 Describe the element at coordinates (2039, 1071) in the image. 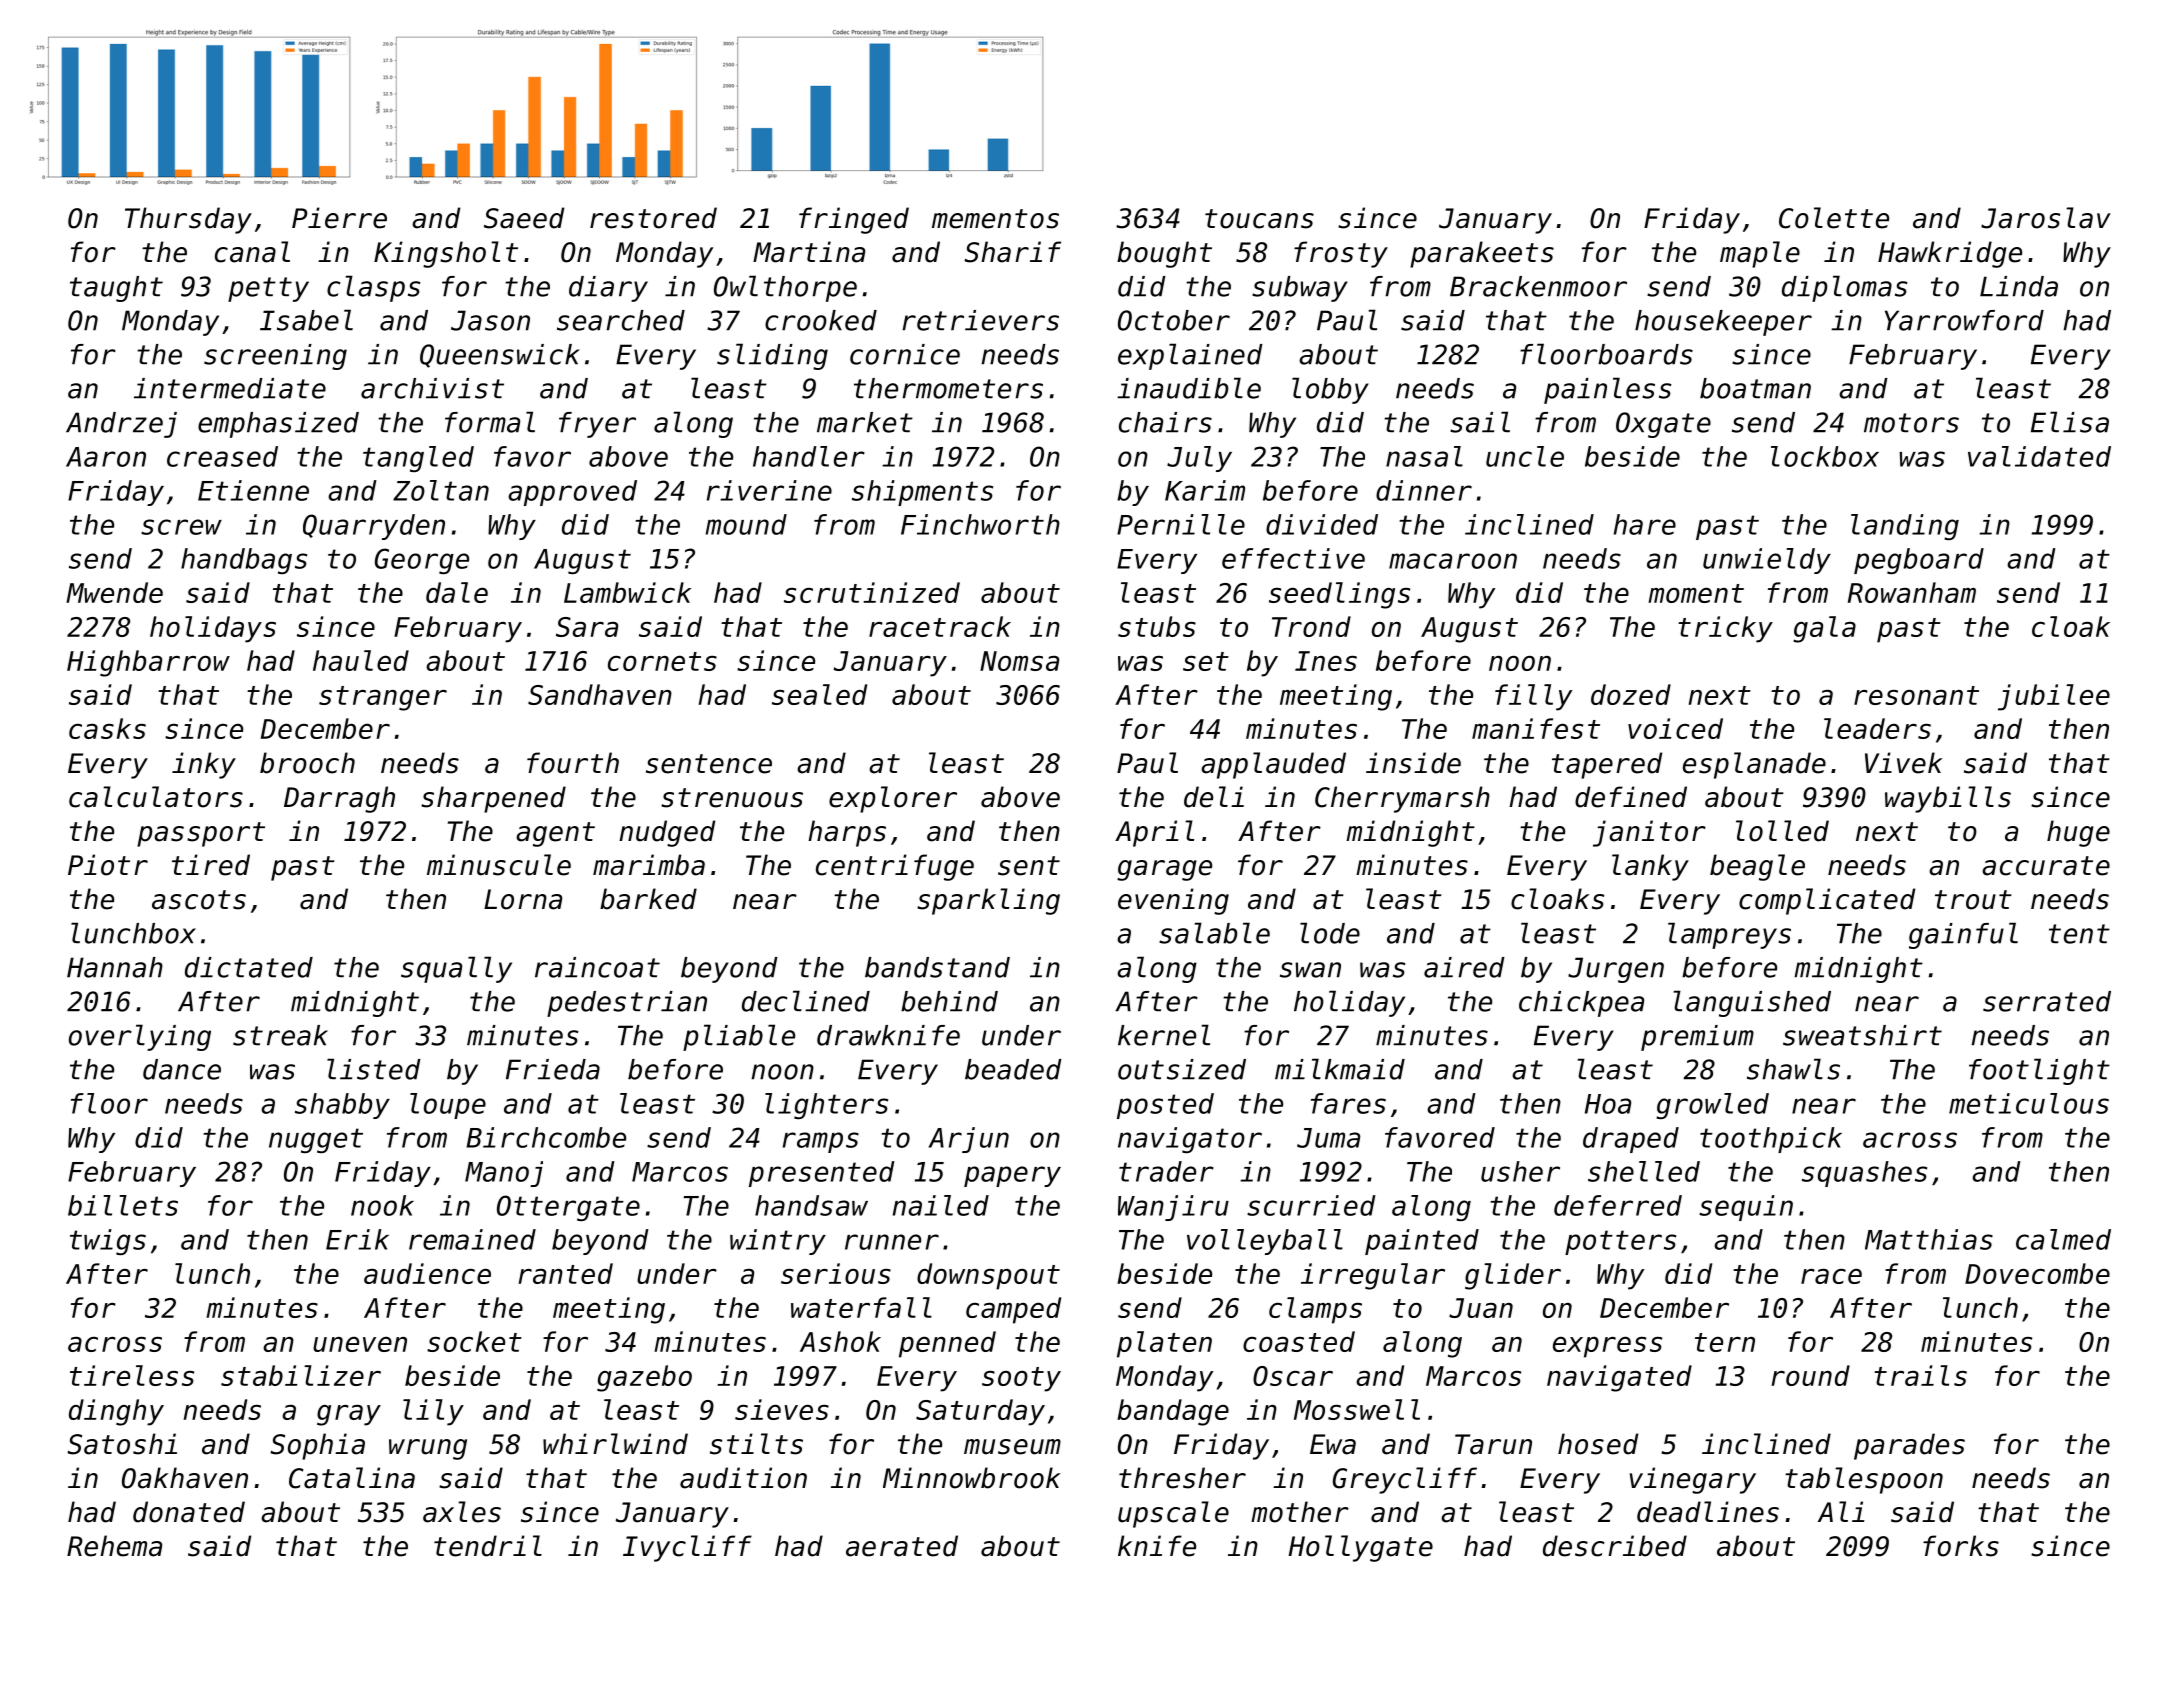

I see `footlight` at that location.
